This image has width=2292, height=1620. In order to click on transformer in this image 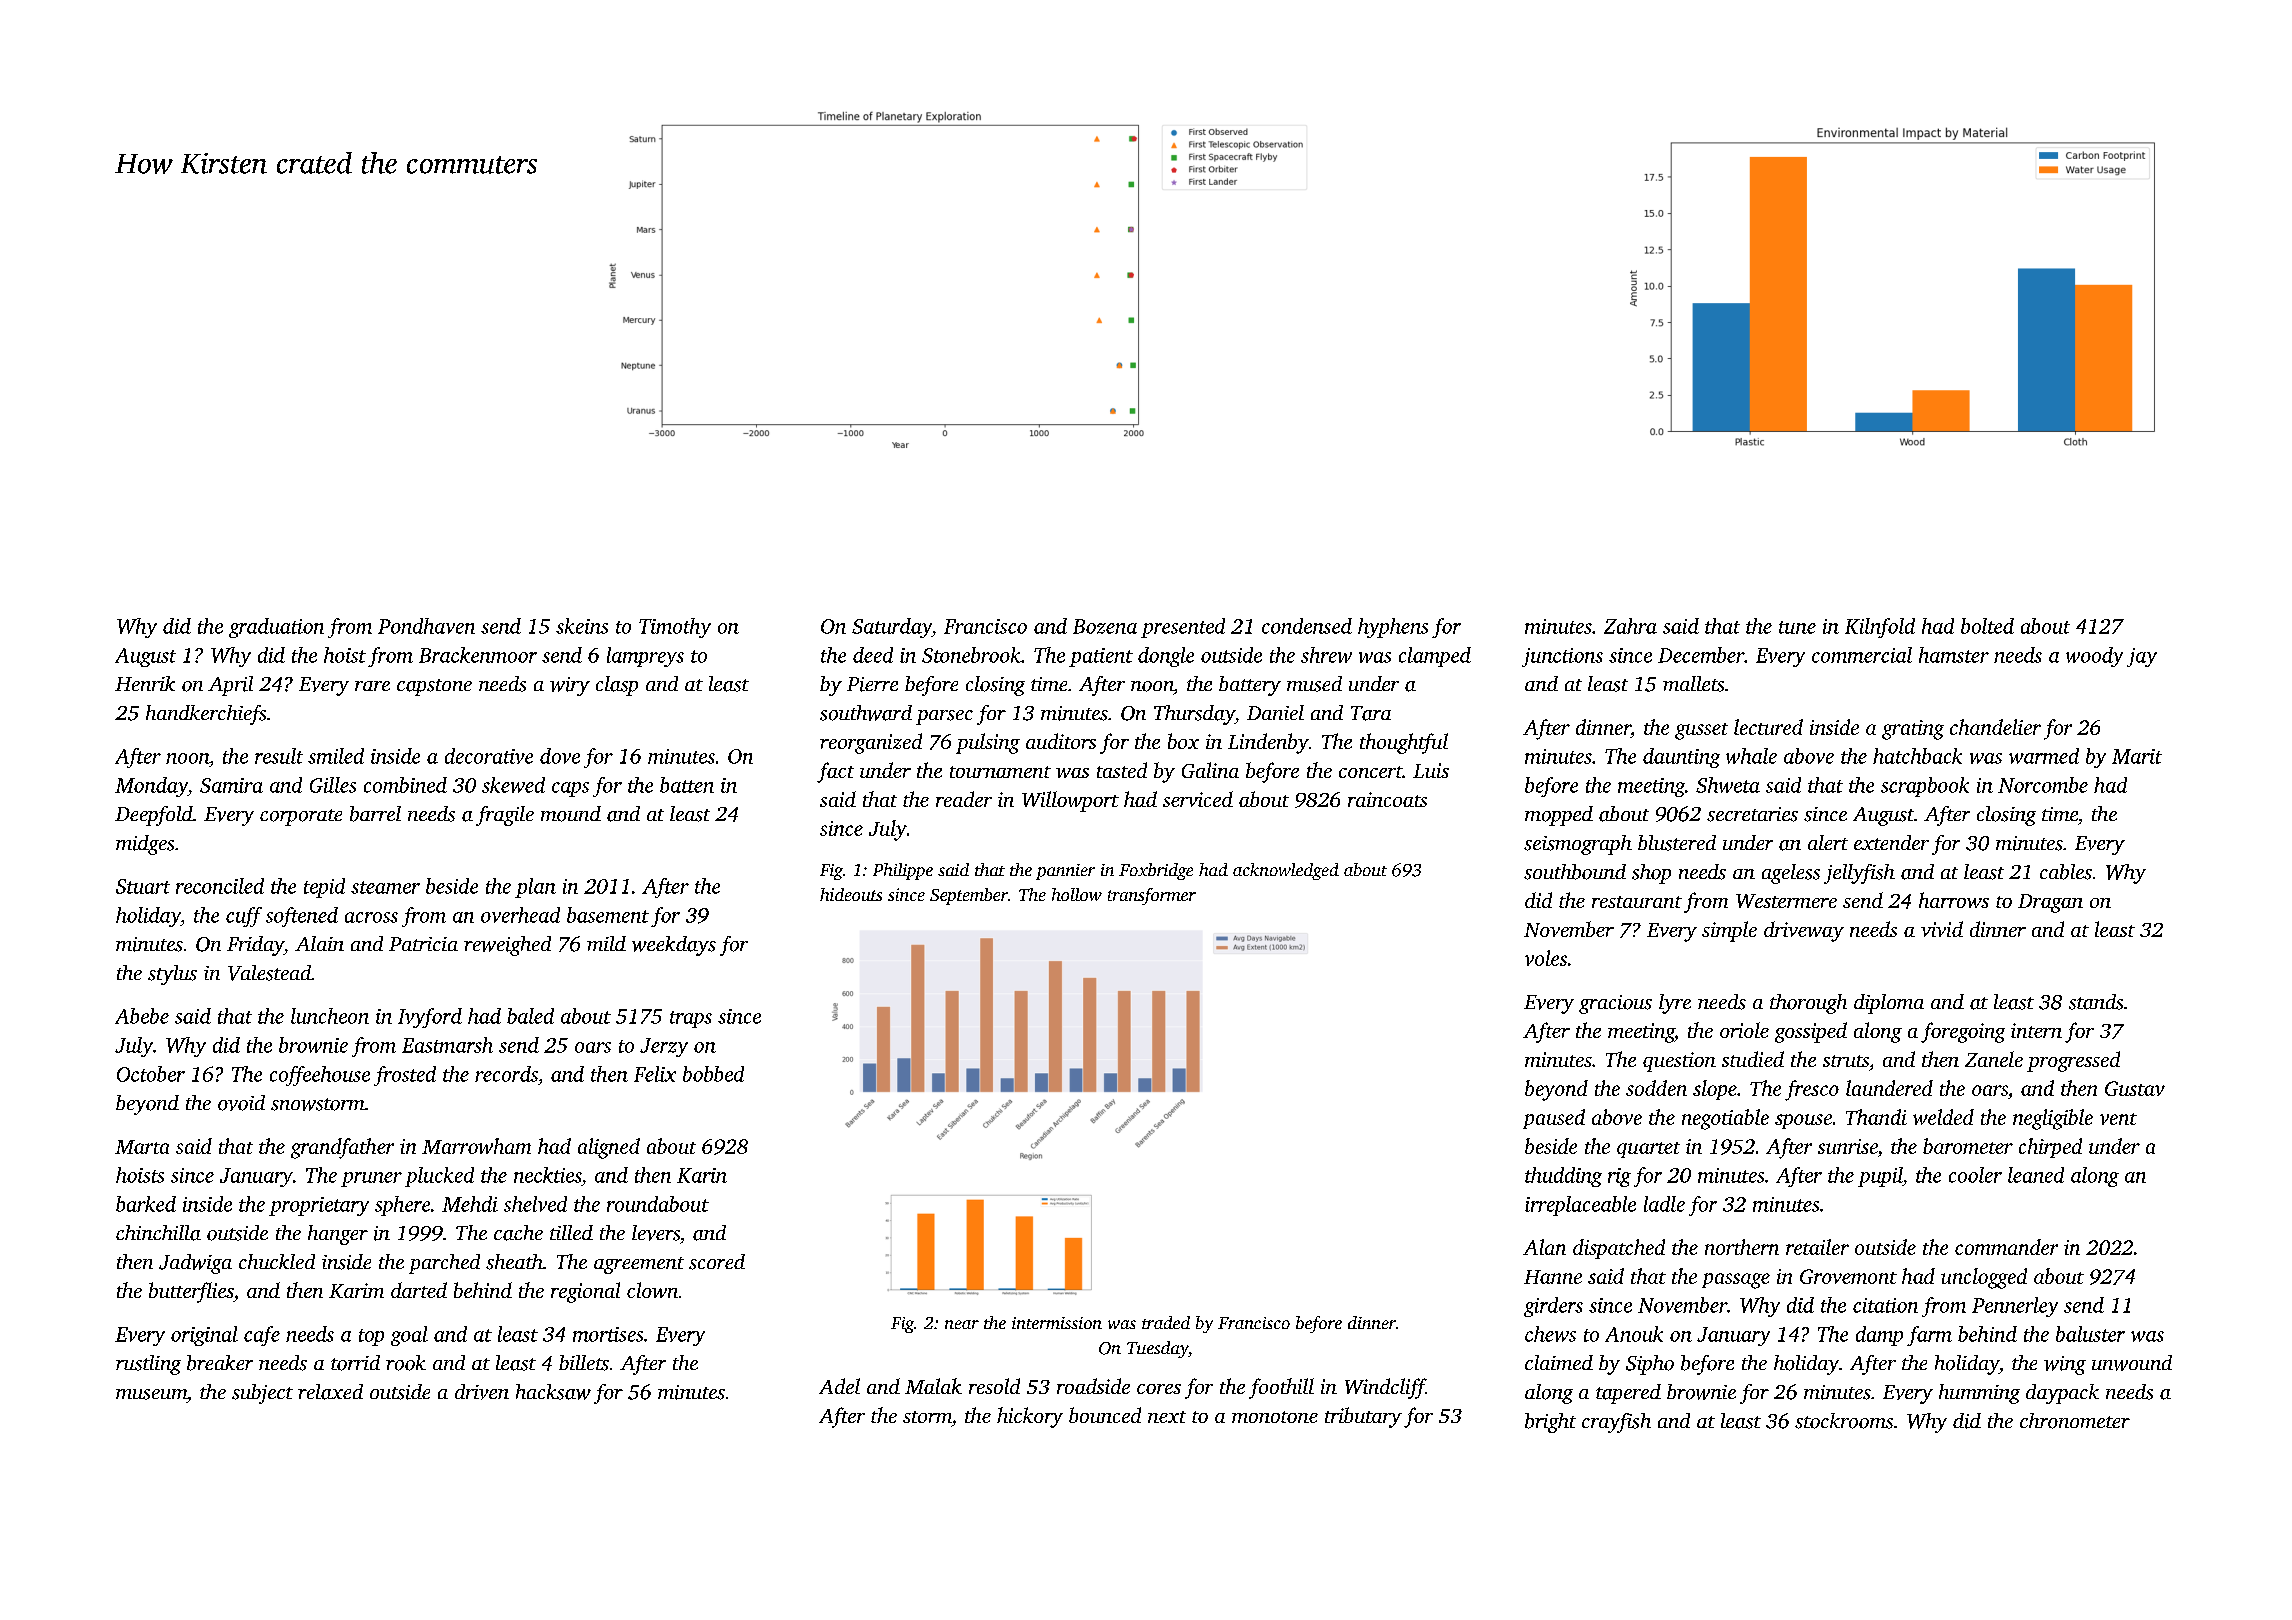, I will do `click(1152, 896)`.
